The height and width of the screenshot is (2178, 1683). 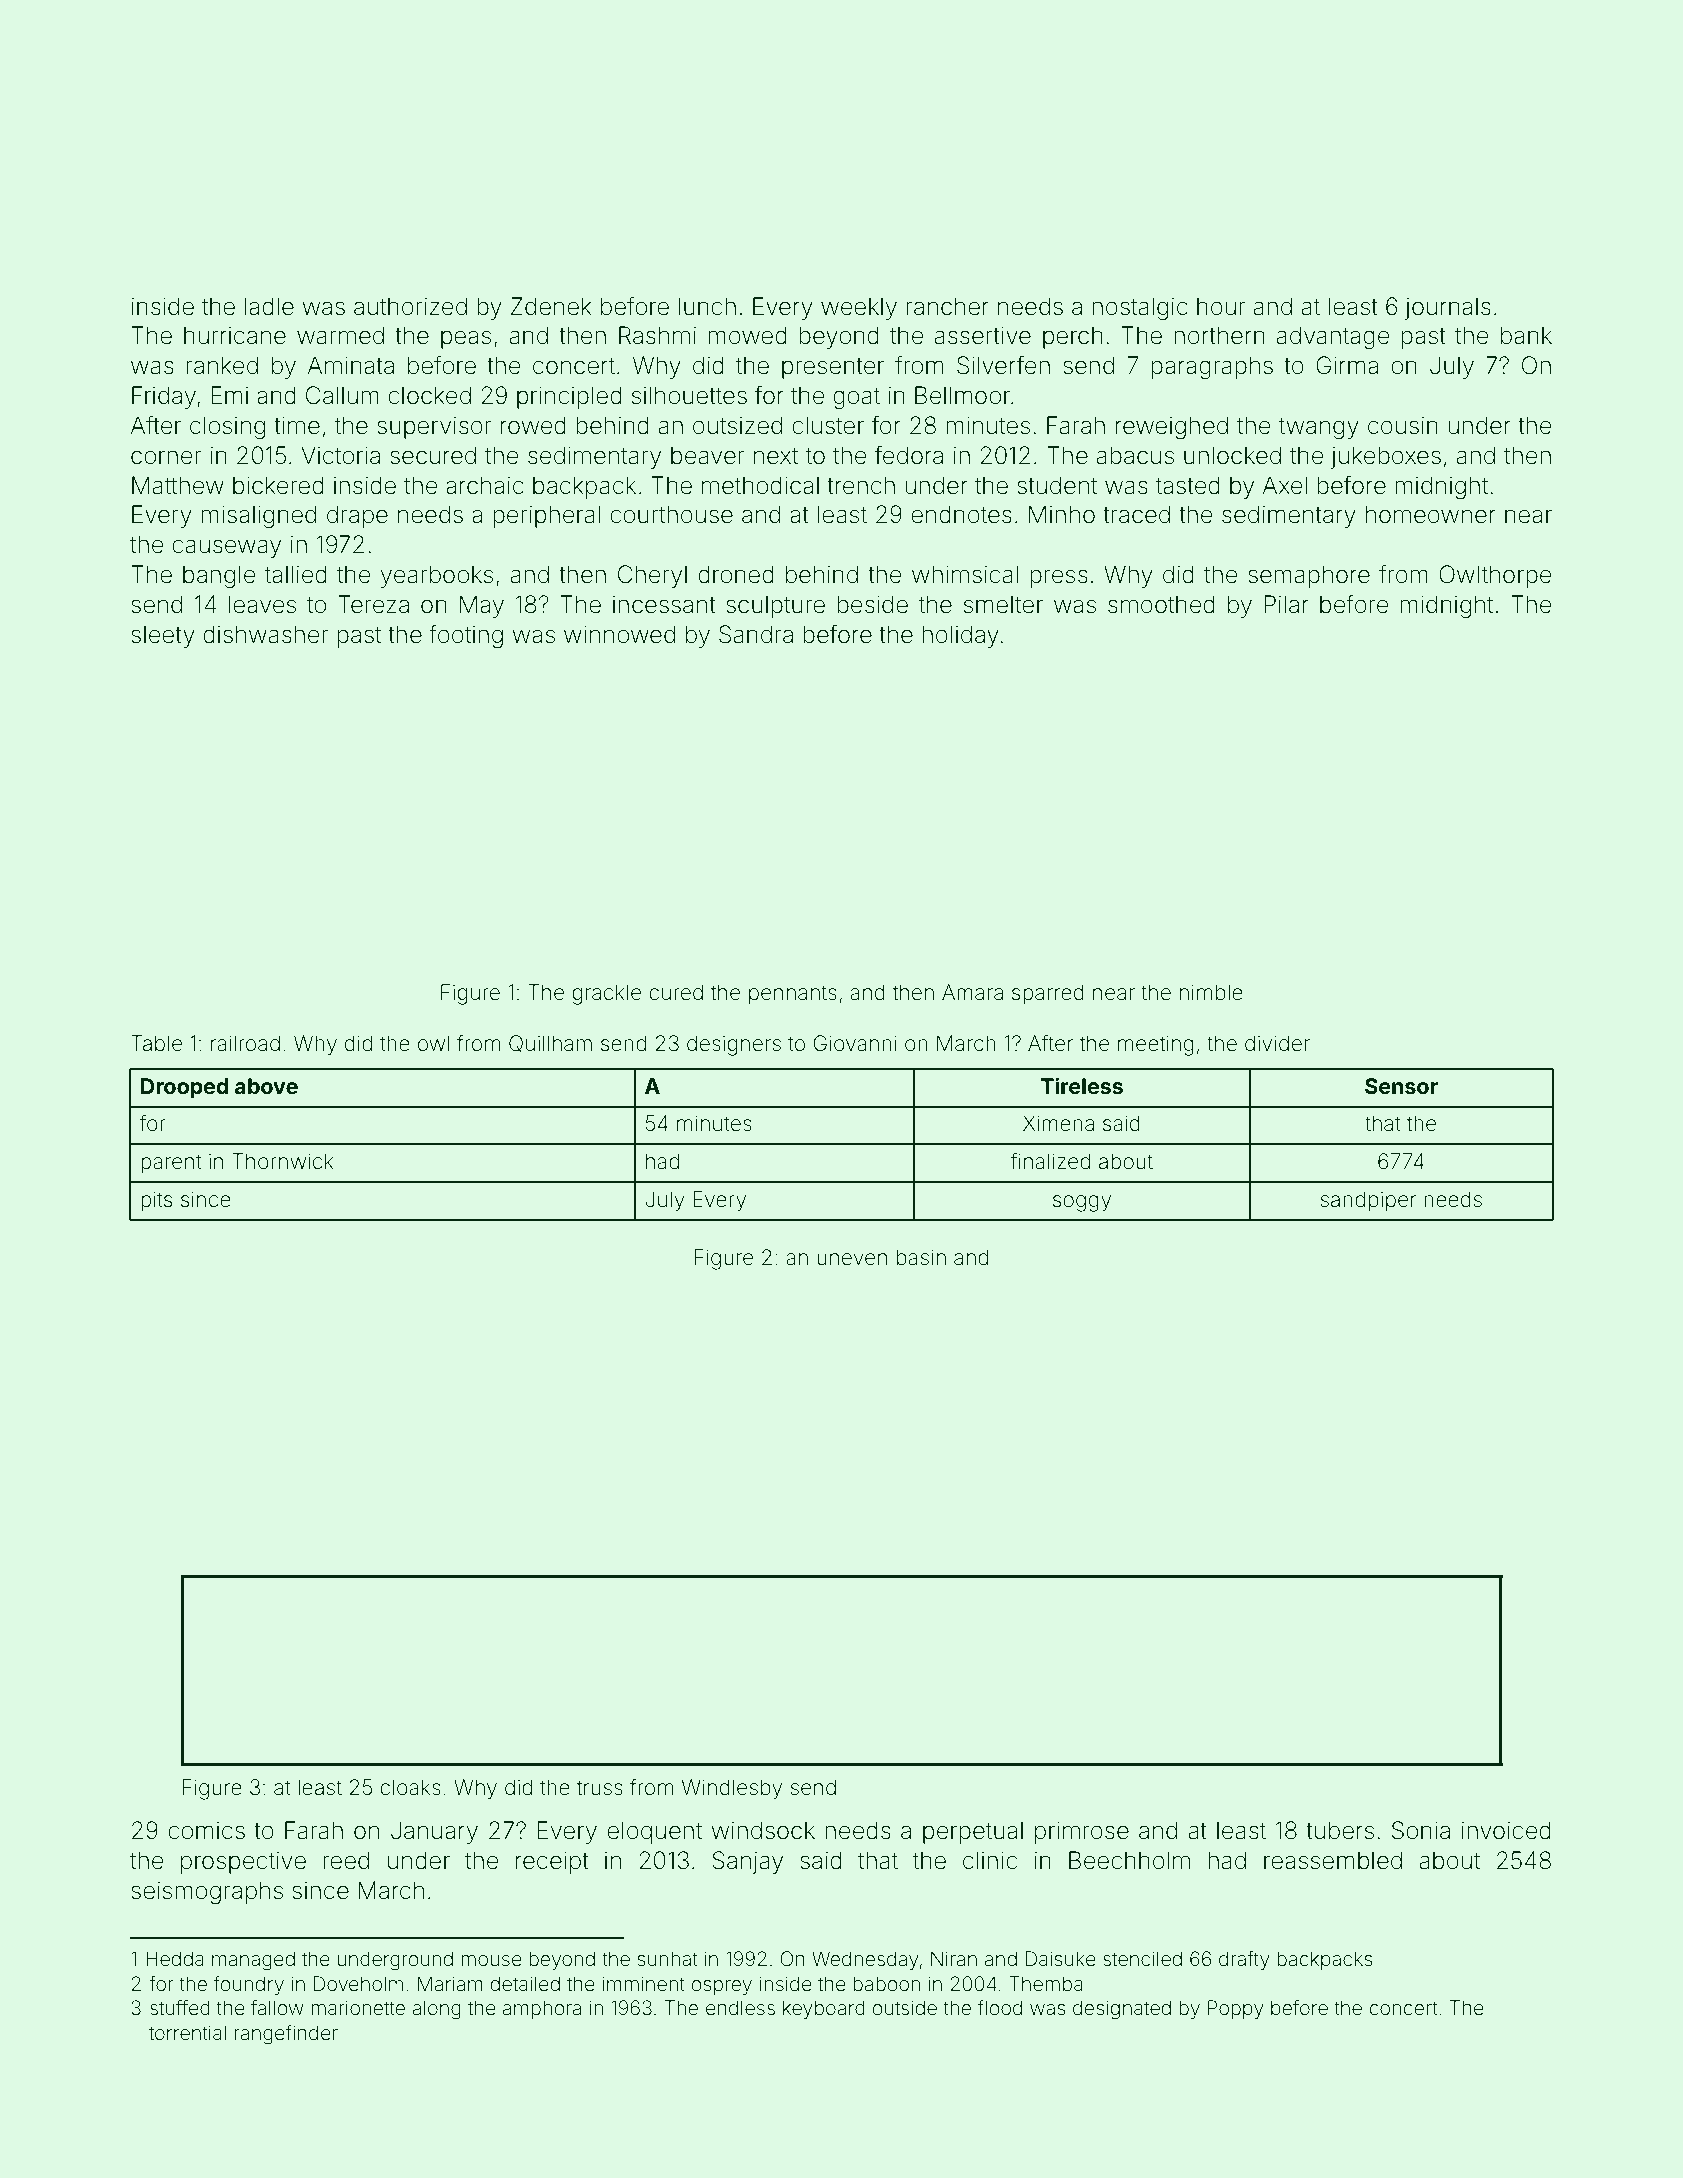 I want to click on Bellmoor, so click(x=962, y=395).
